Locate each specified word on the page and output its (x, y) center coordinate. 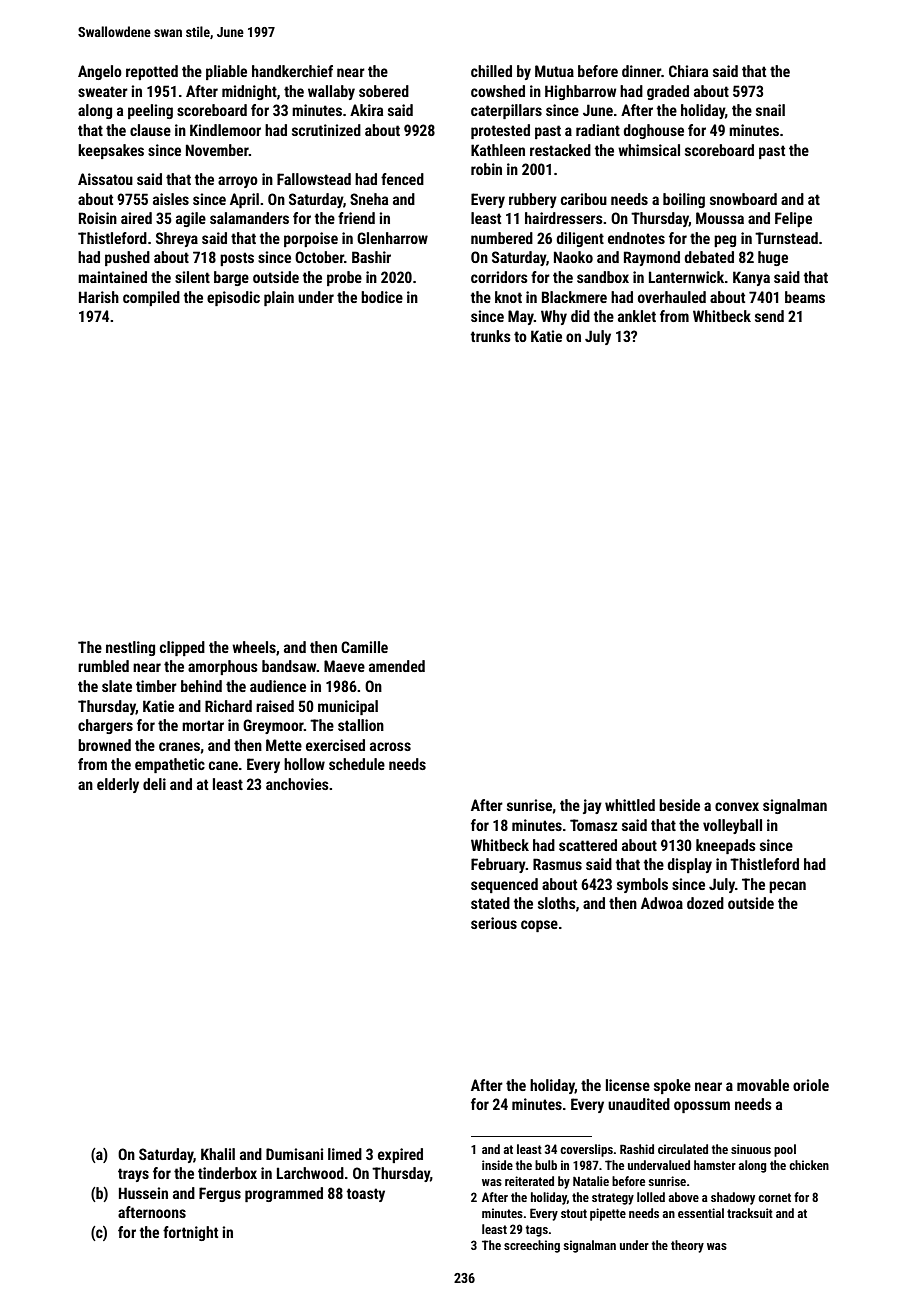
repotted (152, 72)
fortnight (190, 1233)
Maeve (344, 666)
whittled (630, 805)
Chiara (688, 71)
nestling (130, 648)
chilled (491, 71)
